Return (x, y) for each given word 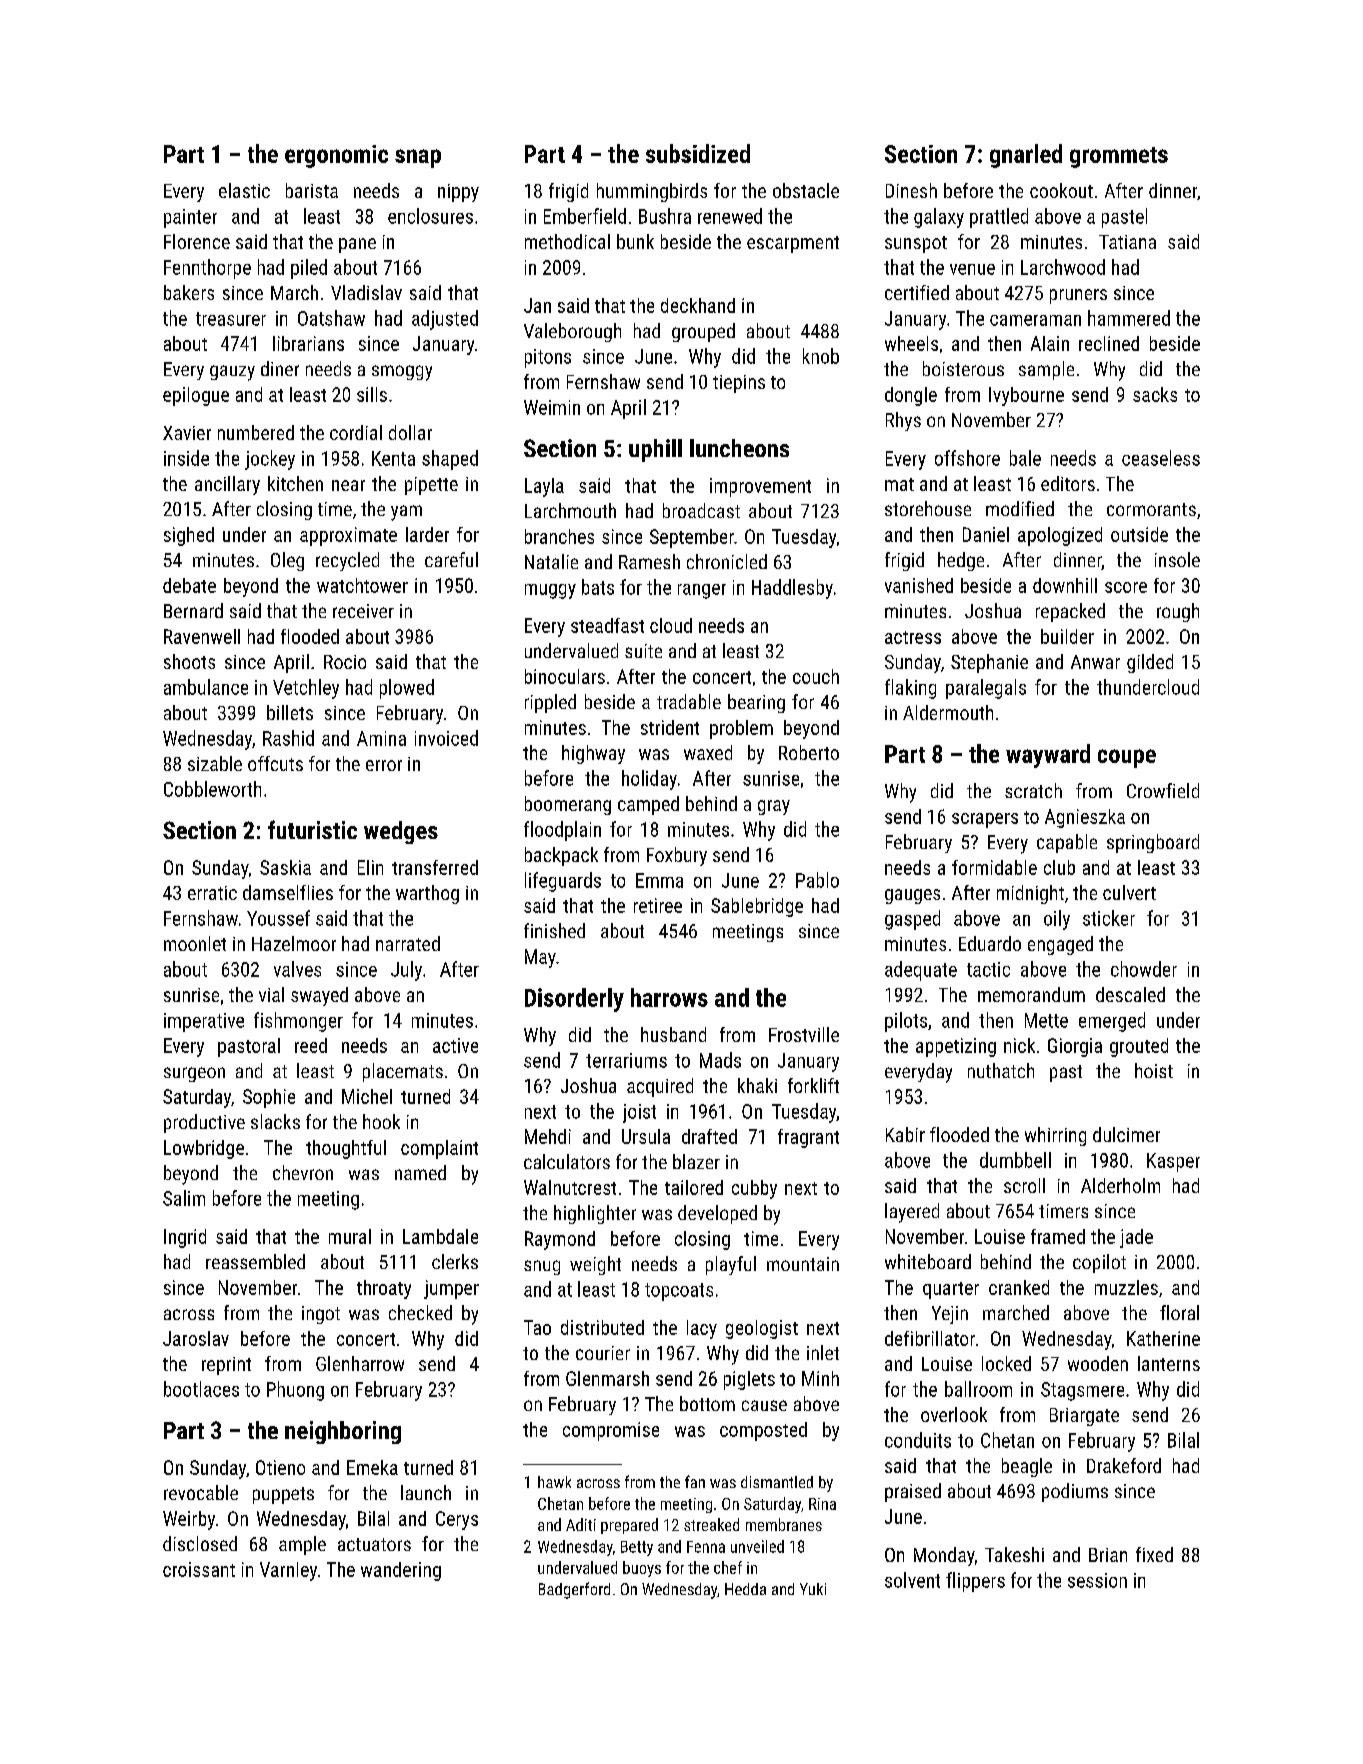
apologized (1060, 536)
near (348, 485)
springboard (1153, 843)
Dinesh (911, 190)
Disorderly (574, 1000)
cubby (754, 1189)
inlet (823, 1352)
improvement (760, 487)
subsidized (698, 153)
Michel (367, 1096)
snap (418, 158)
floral (1179, 1312)
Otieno (280, 1467)
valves (297, 969)
